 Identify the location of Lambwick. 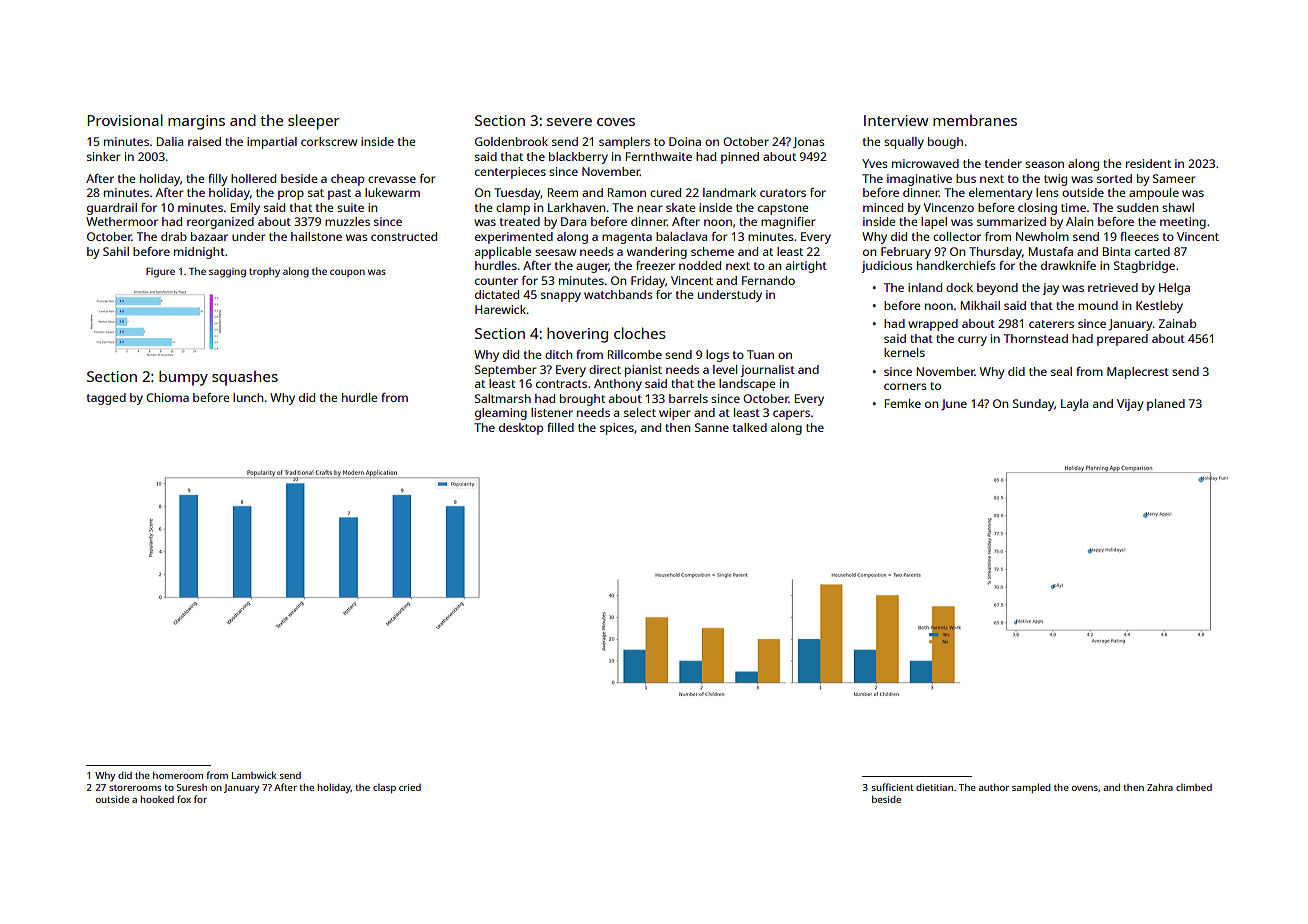
(254, 775).
